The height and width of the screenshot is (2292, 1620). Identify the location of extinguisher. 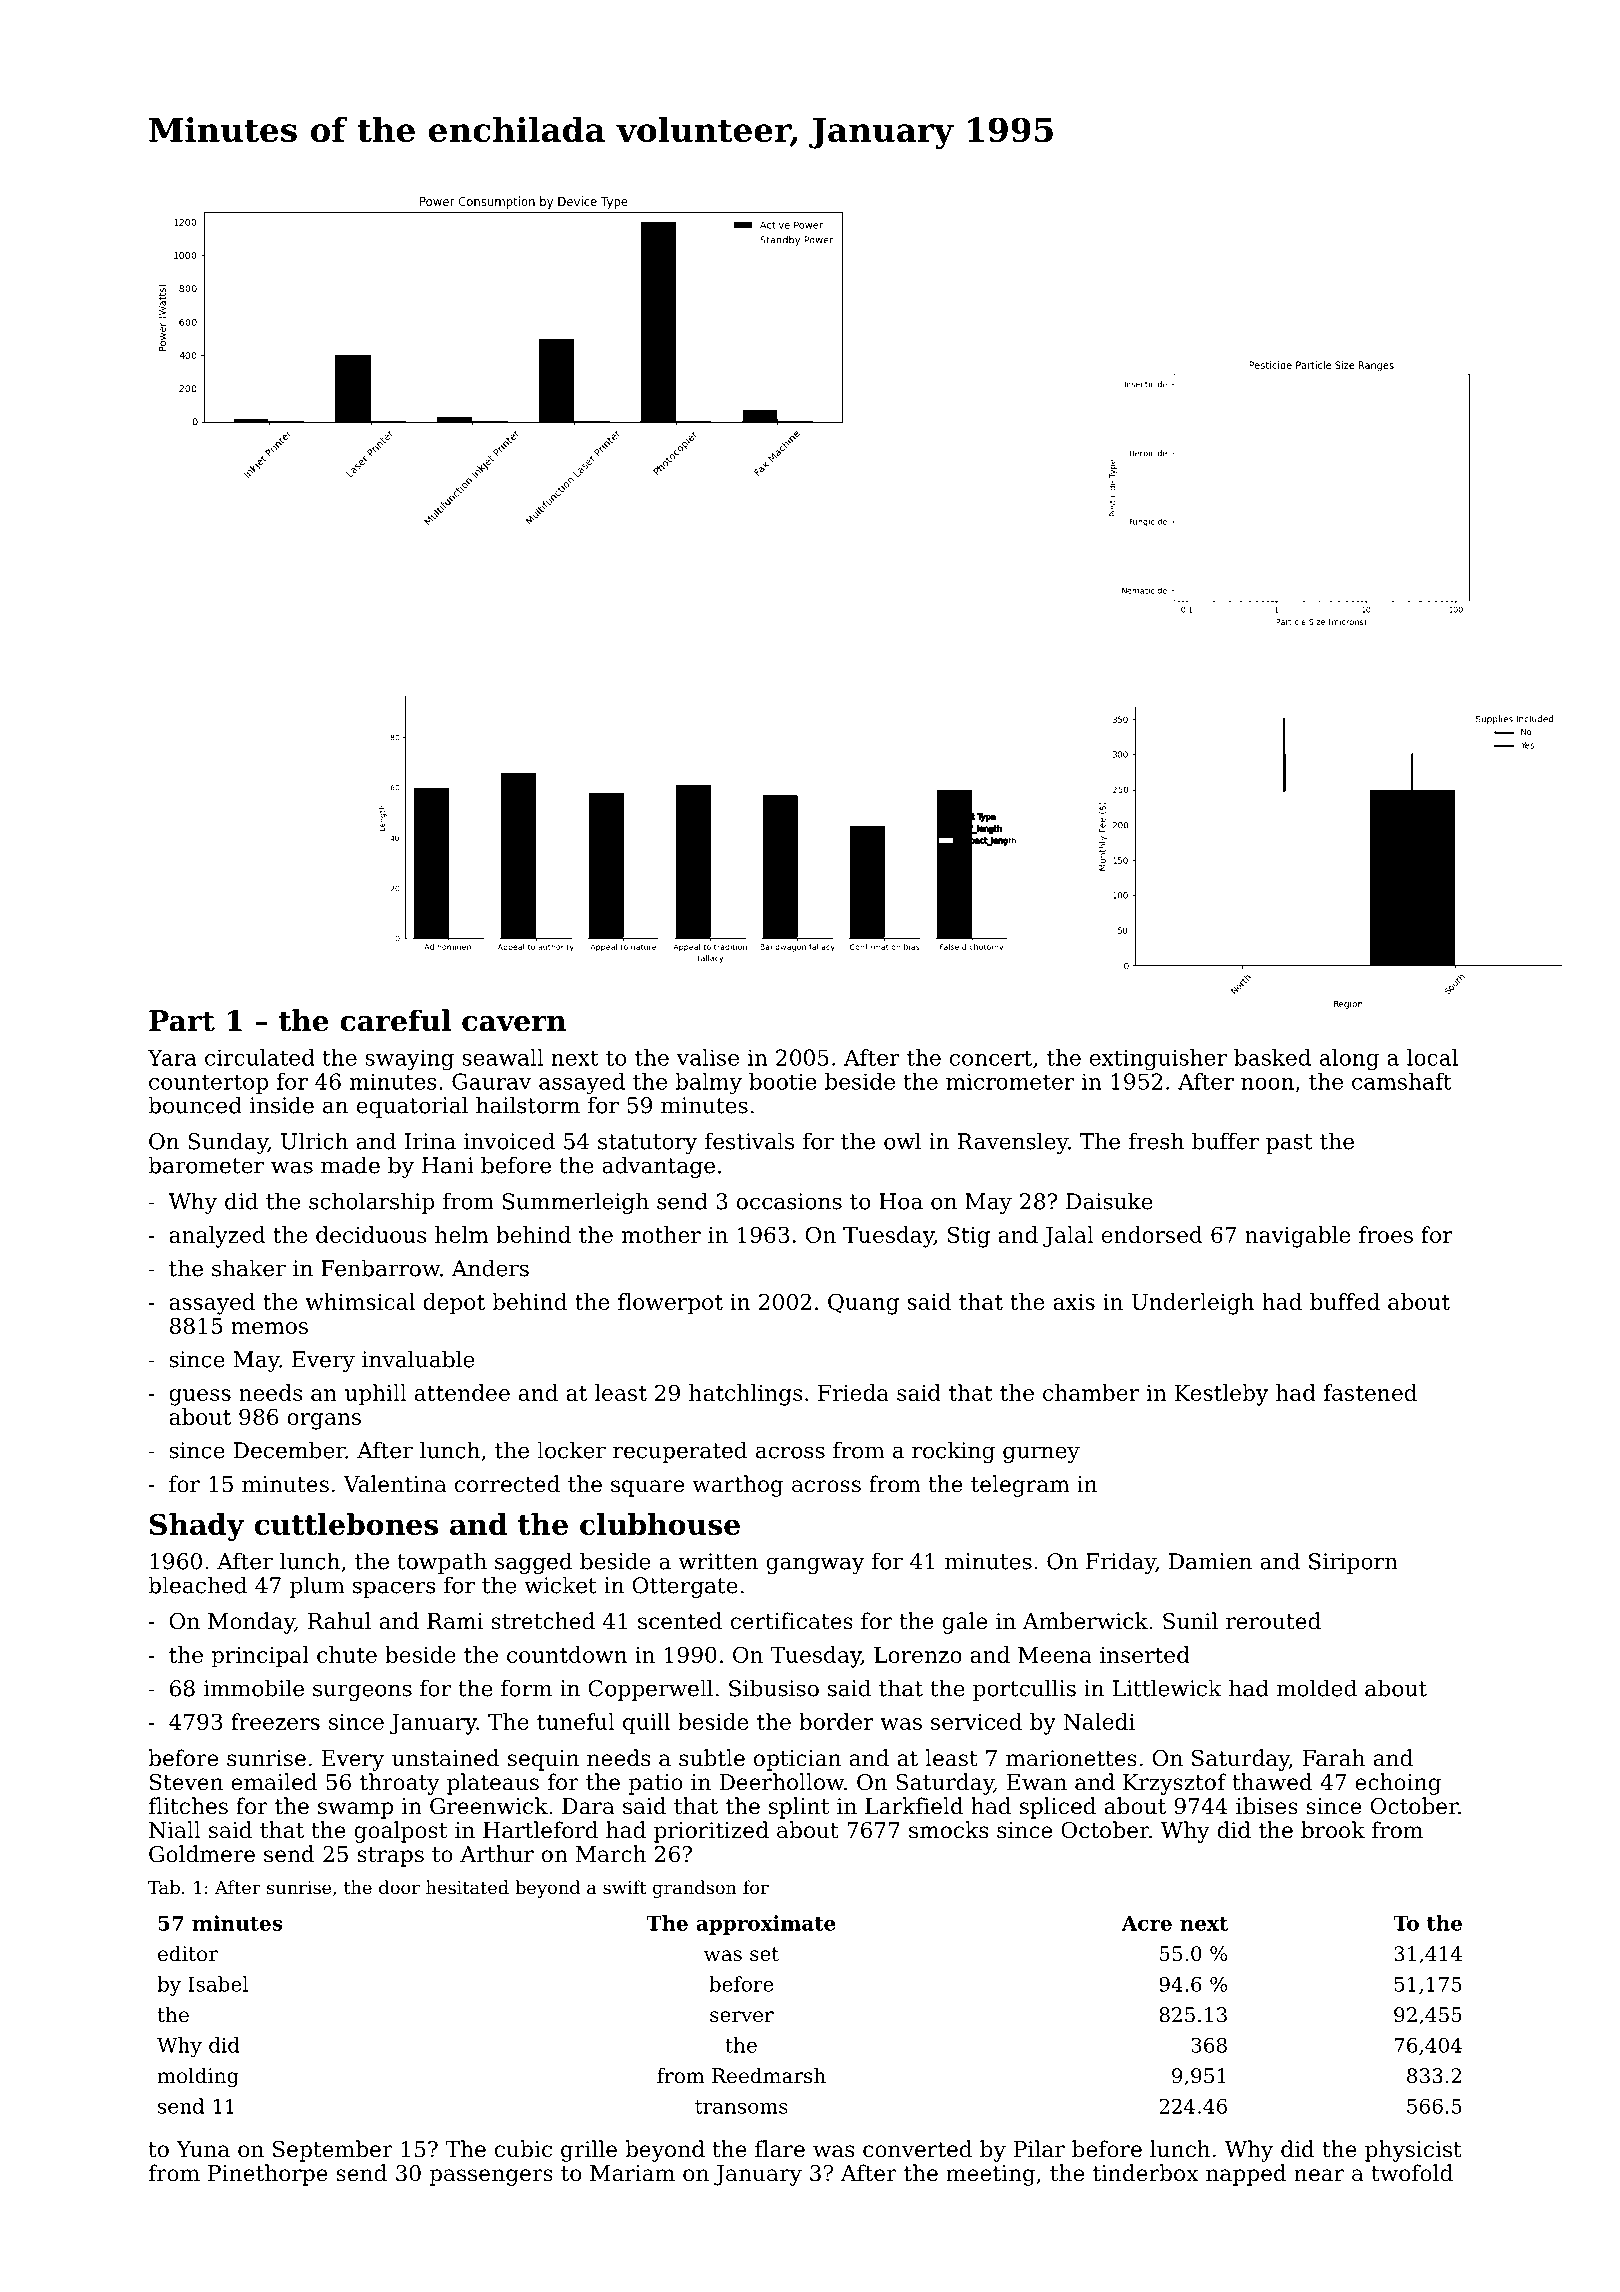
(1158, 1059).
